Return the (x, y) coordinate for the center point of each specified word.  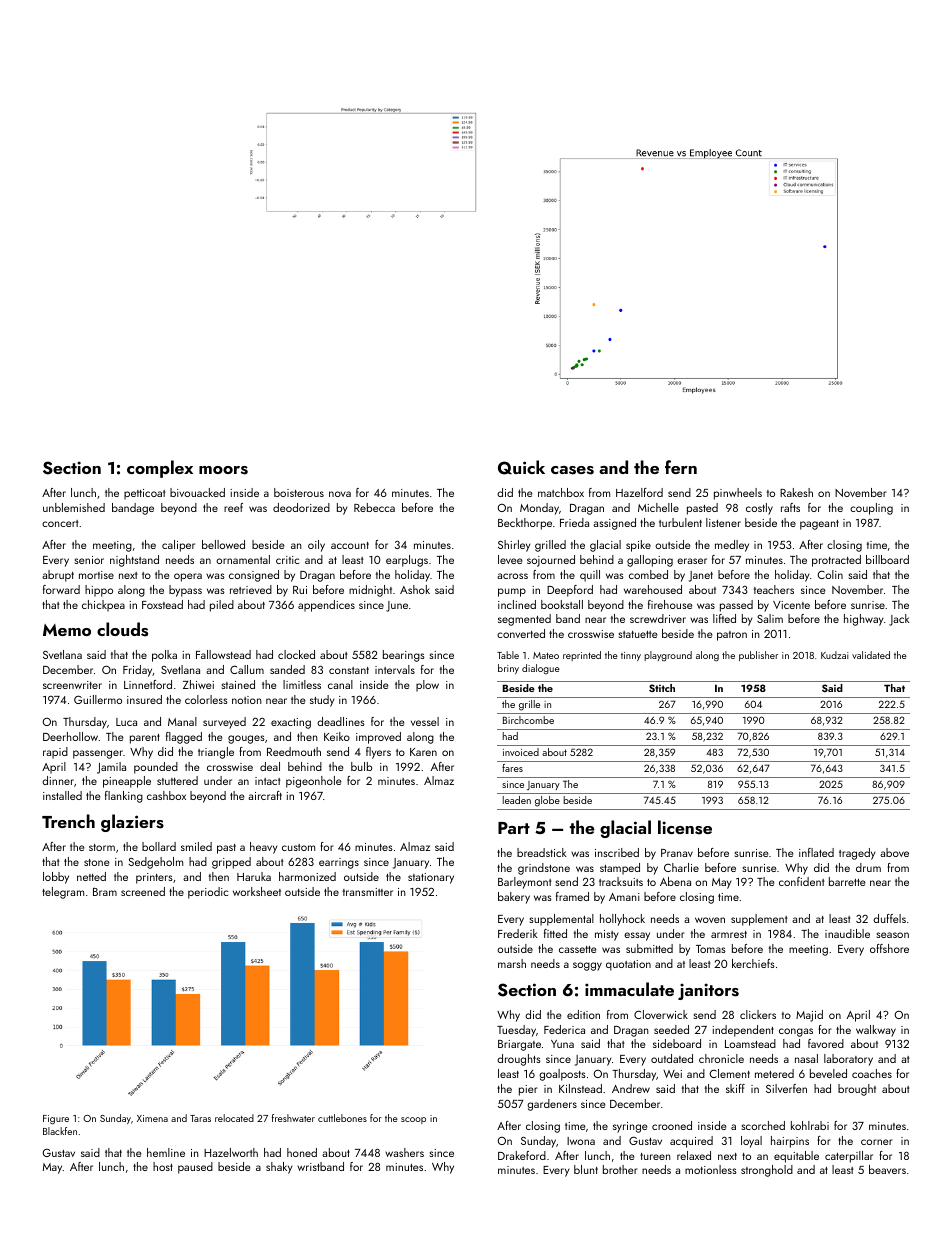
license (685, 827)
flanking (124, 797)
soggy (587, 966)
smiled (196, 846)
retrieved (251, 589)
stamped (620, 869)
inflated (816, 852)
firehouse (670, 604)
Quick (521, 467)
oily (316, 546)
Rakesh (796, 492)
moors (223, 470)
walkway (876, 1031)
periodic (208, 893)
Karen (423, 752)
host (163, 1166)
